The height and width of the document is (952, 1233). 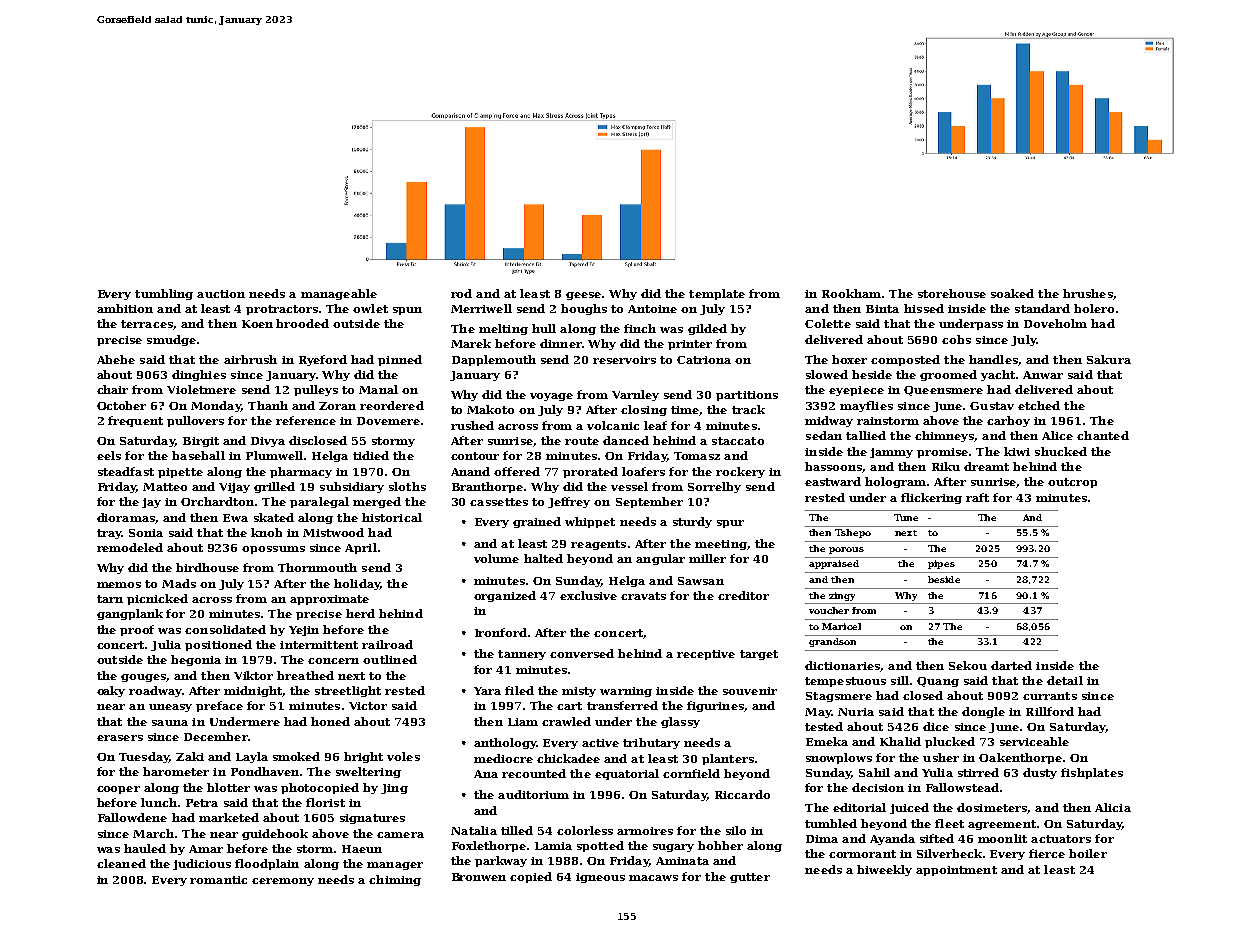 What do you see at coordinates (952, 293) in the document?
I see `storehouse` at bounding box center [952, 293].
